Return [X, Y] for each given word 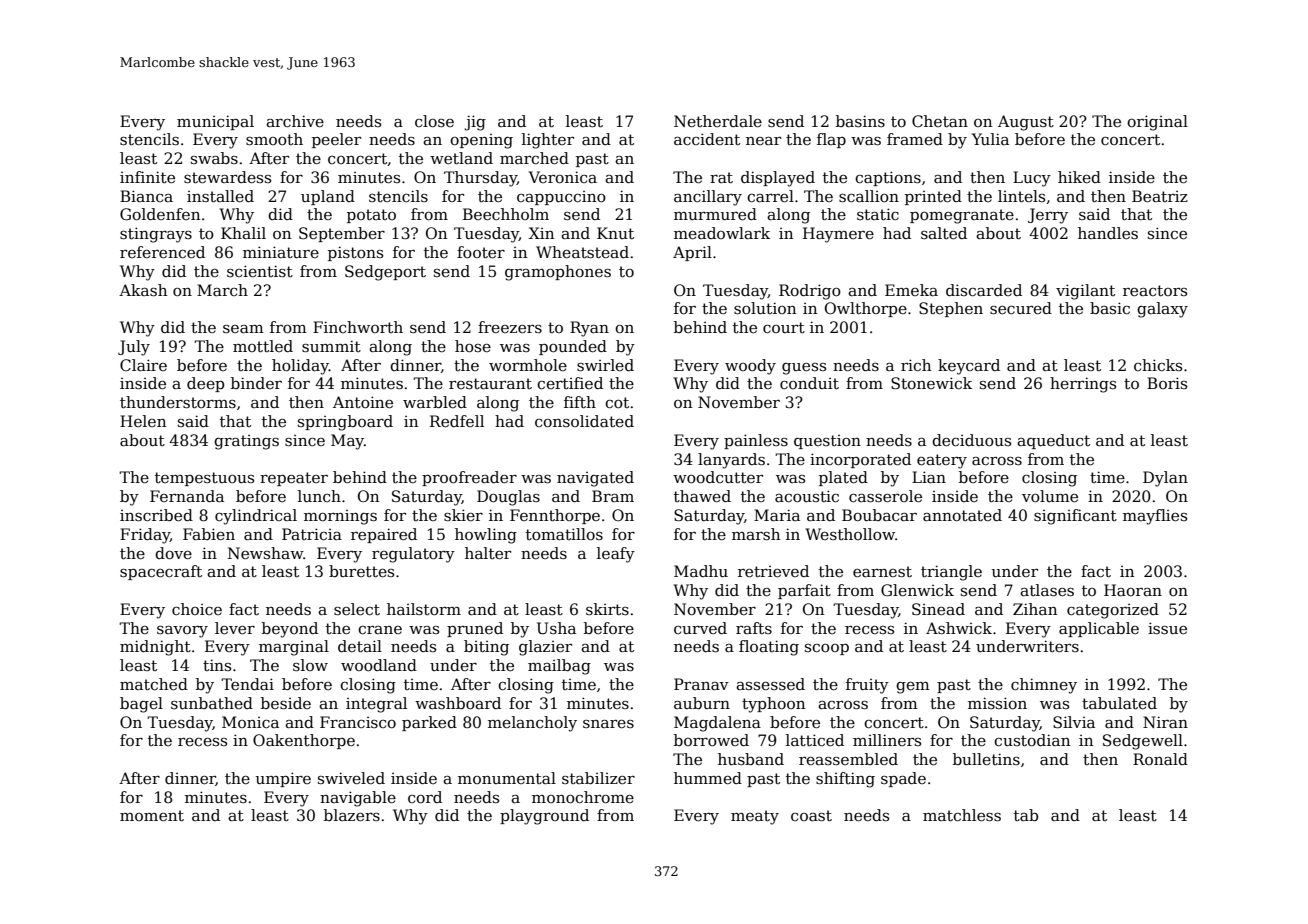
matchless [962, 815]
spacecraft [161, 572]
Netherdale [718, 121]
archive [295, 121]
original [1157, 123]
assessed [770, 684]
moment [152, 816]
